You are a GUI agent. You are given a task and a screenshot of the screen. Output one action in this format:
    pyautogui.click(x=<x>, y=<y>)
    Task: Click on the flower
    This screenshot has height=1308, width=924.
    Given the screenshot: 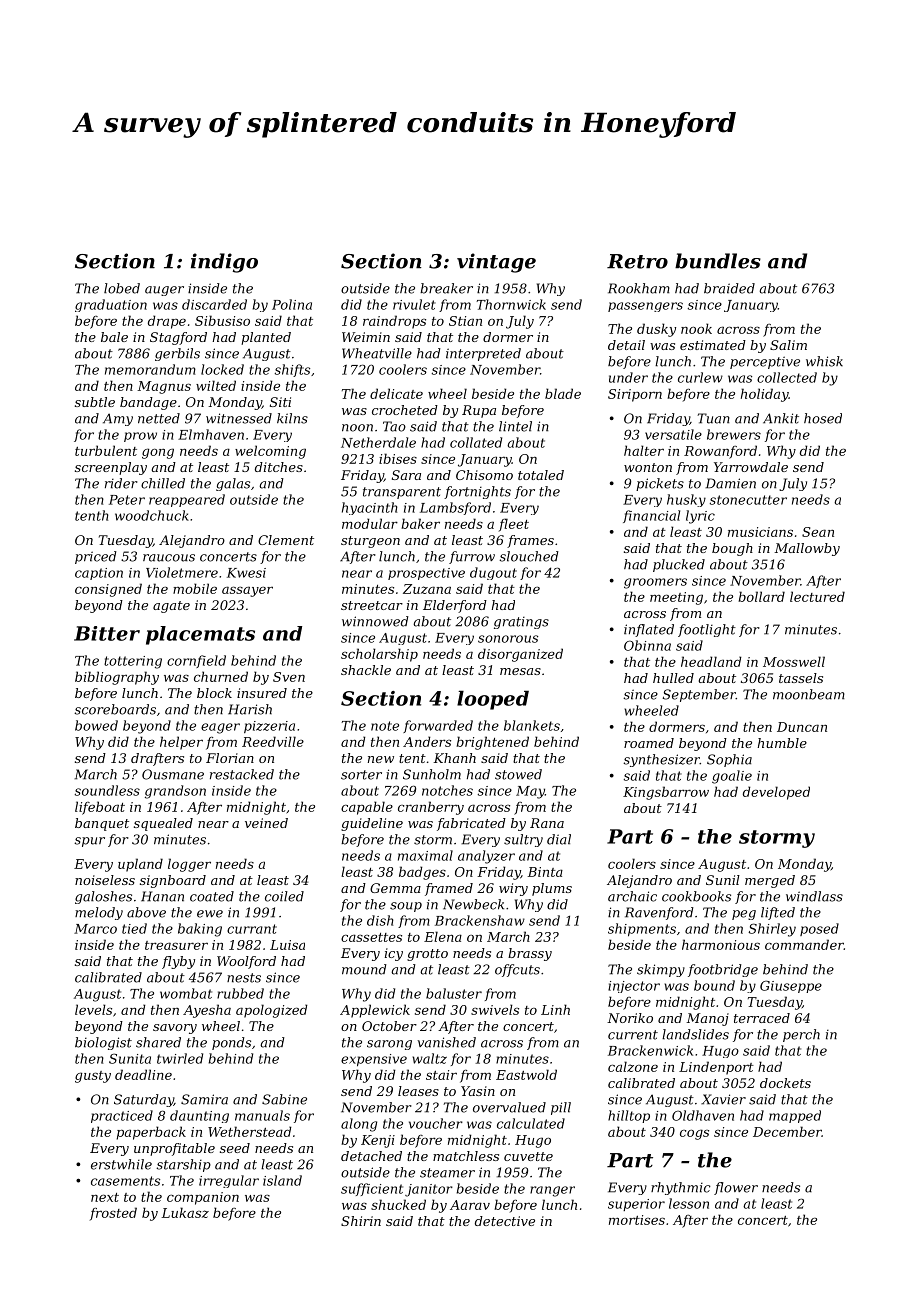 What is the action you would take?
    pyautogui.click(x=736, y=1188)
